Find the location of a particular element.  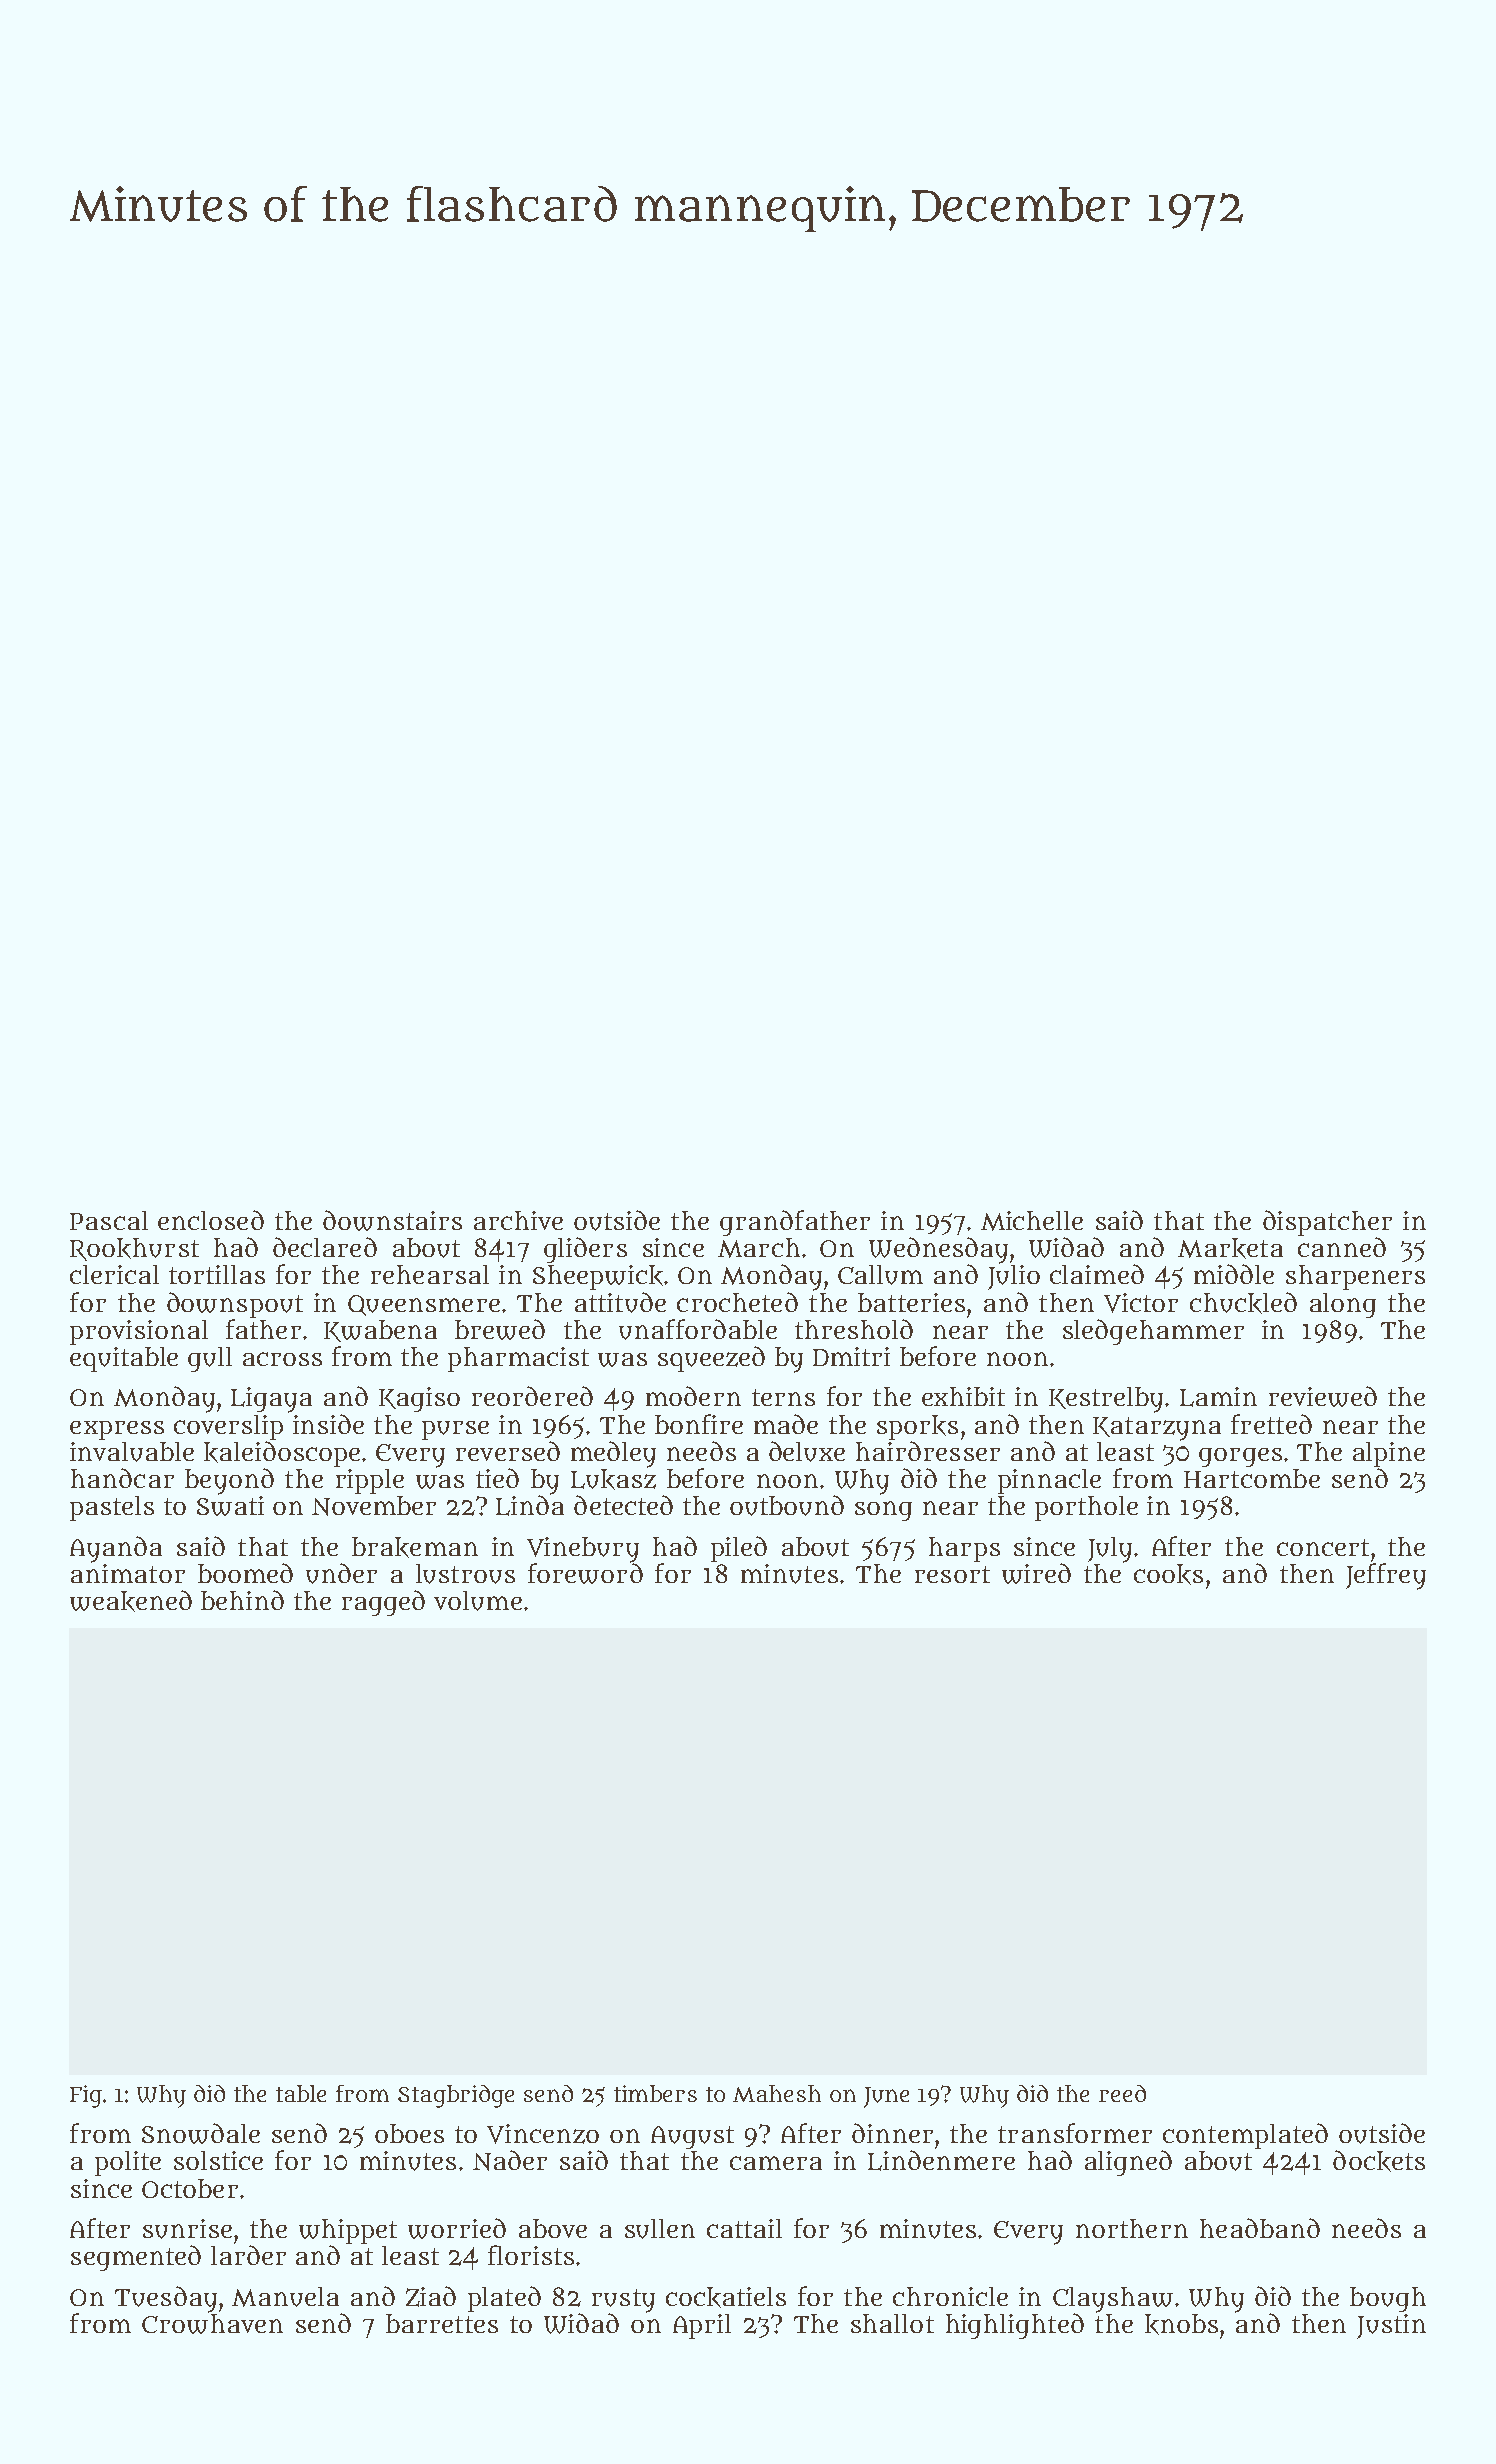

Pascal is located at coordinates (109, 1220).
